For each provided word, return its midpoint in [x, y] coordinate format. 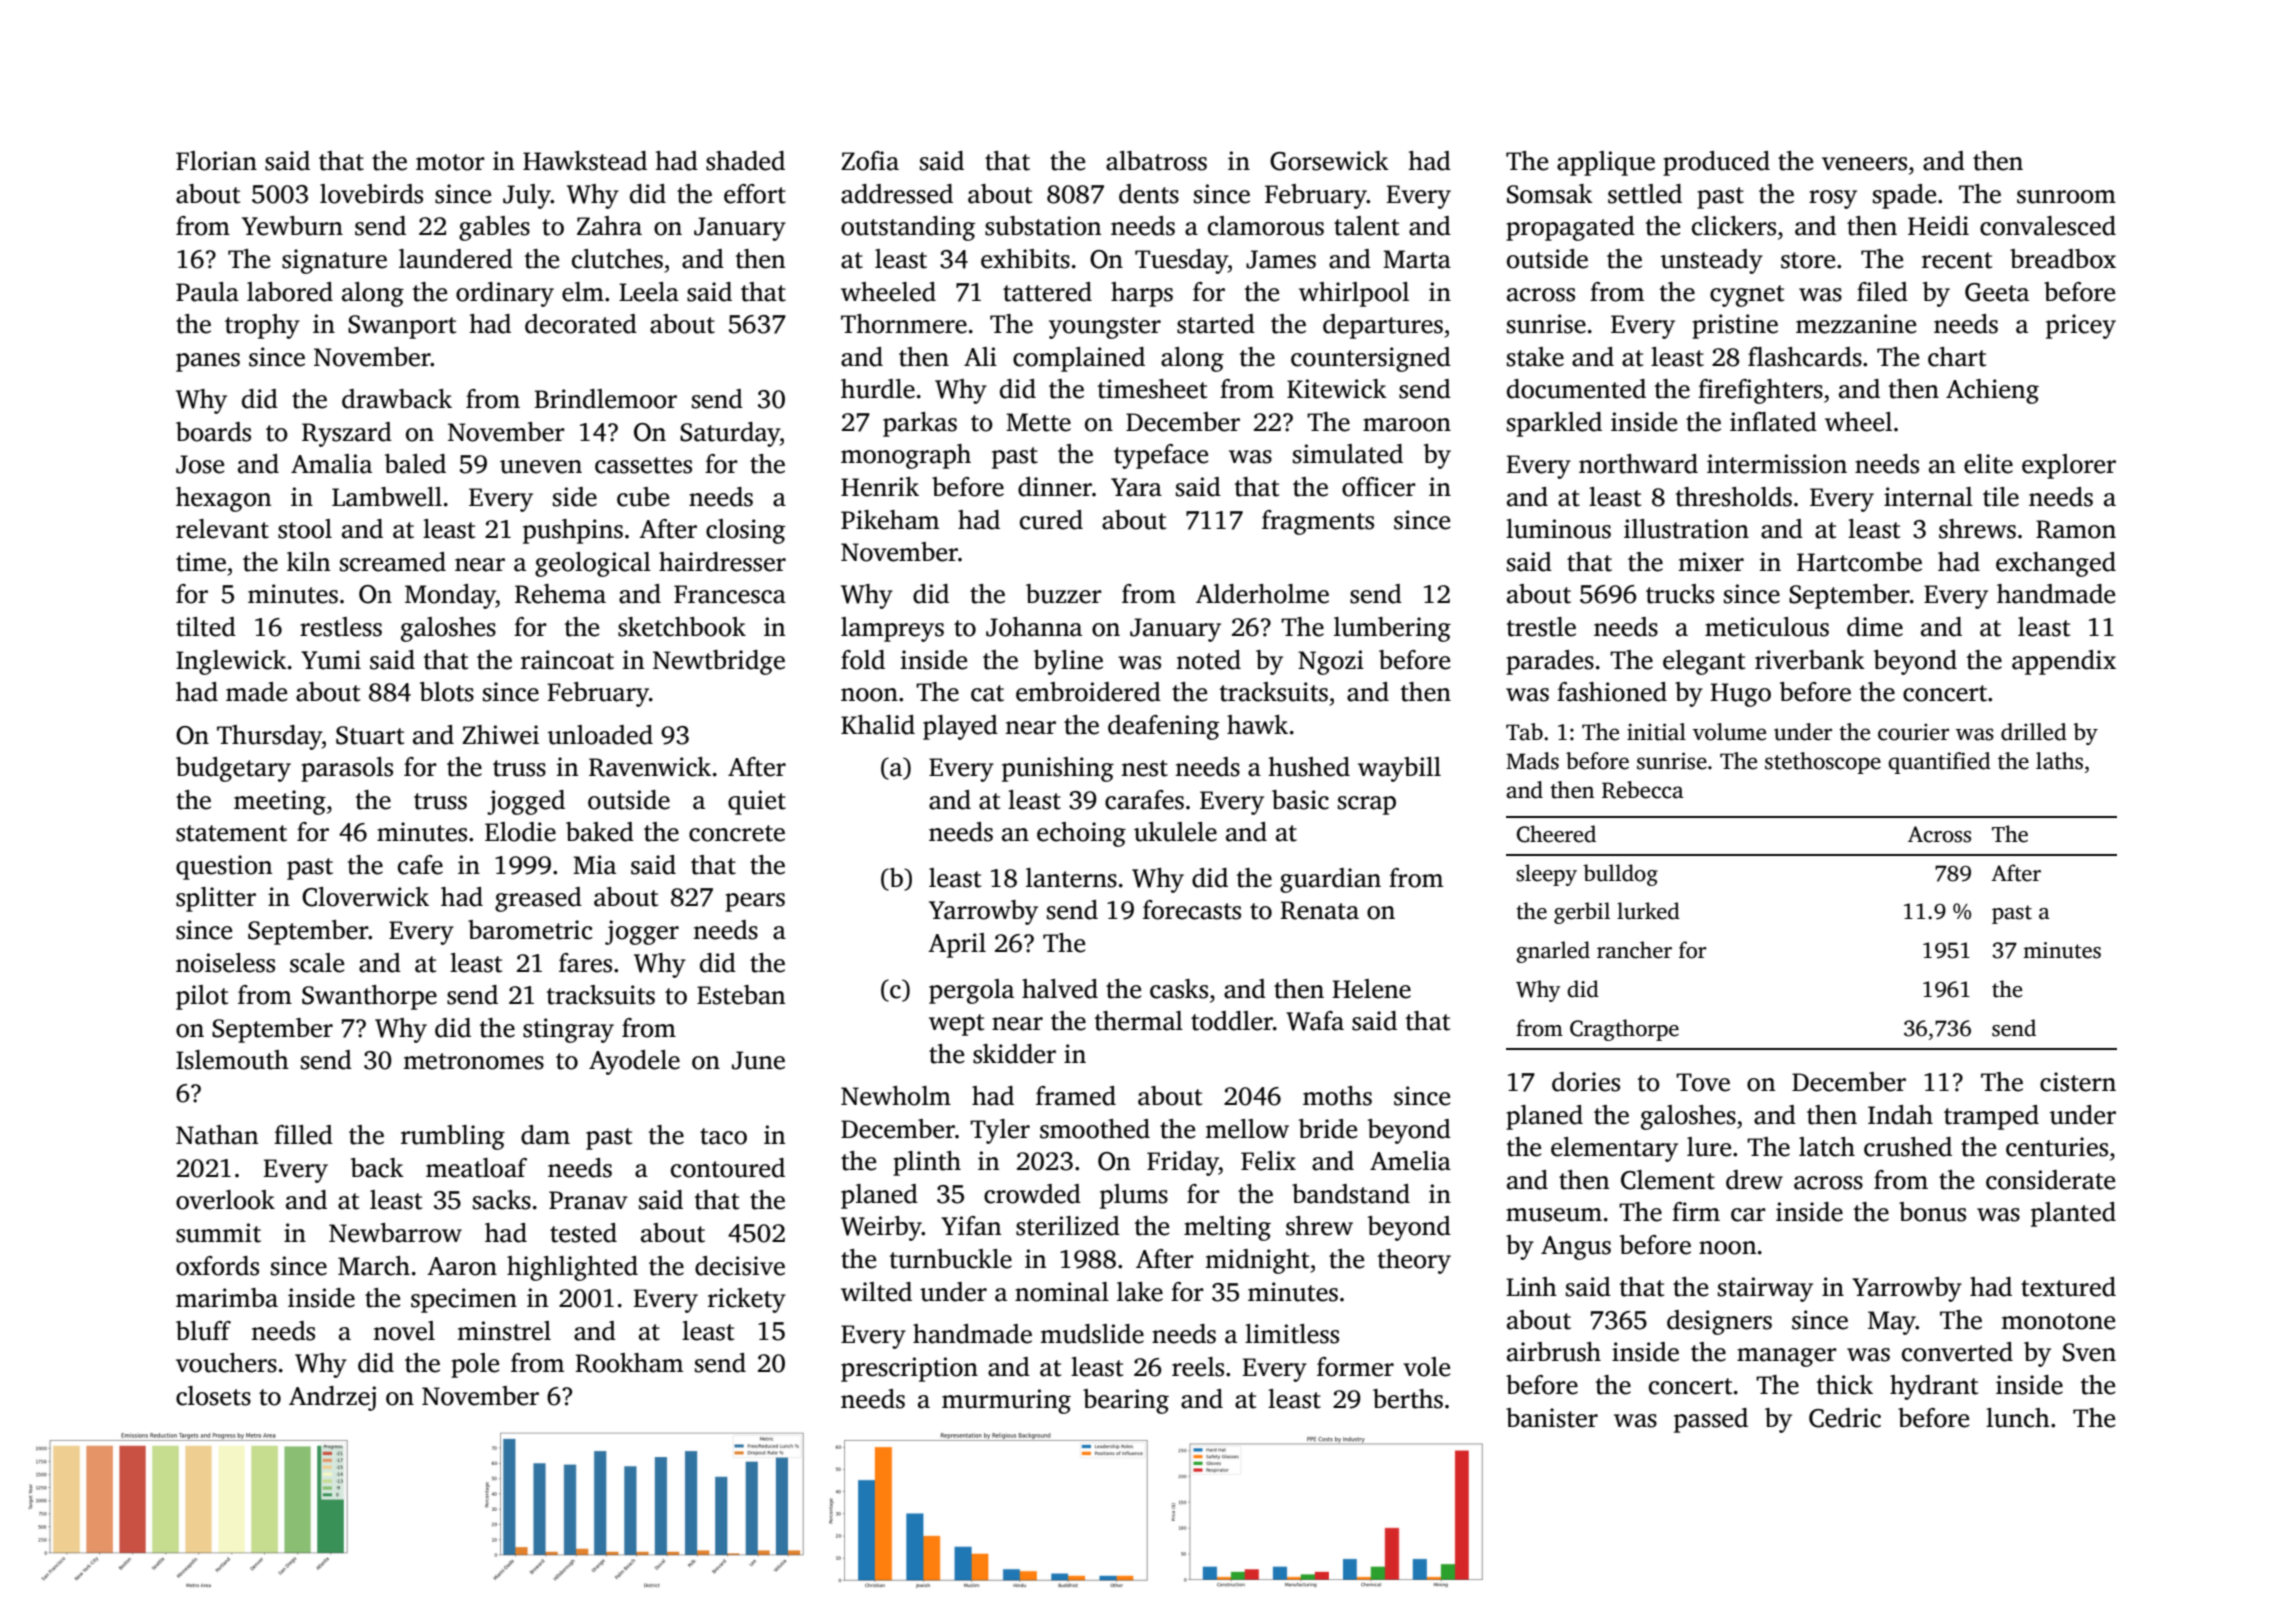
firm [1696, 1211]
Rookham [629, 1363]
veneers [1864, 164]
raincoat [567, 660]
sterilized [1068, 1226]
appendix [2064, 662]
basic [1300, 800]
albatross [1156, 161]
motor [450, 162]
